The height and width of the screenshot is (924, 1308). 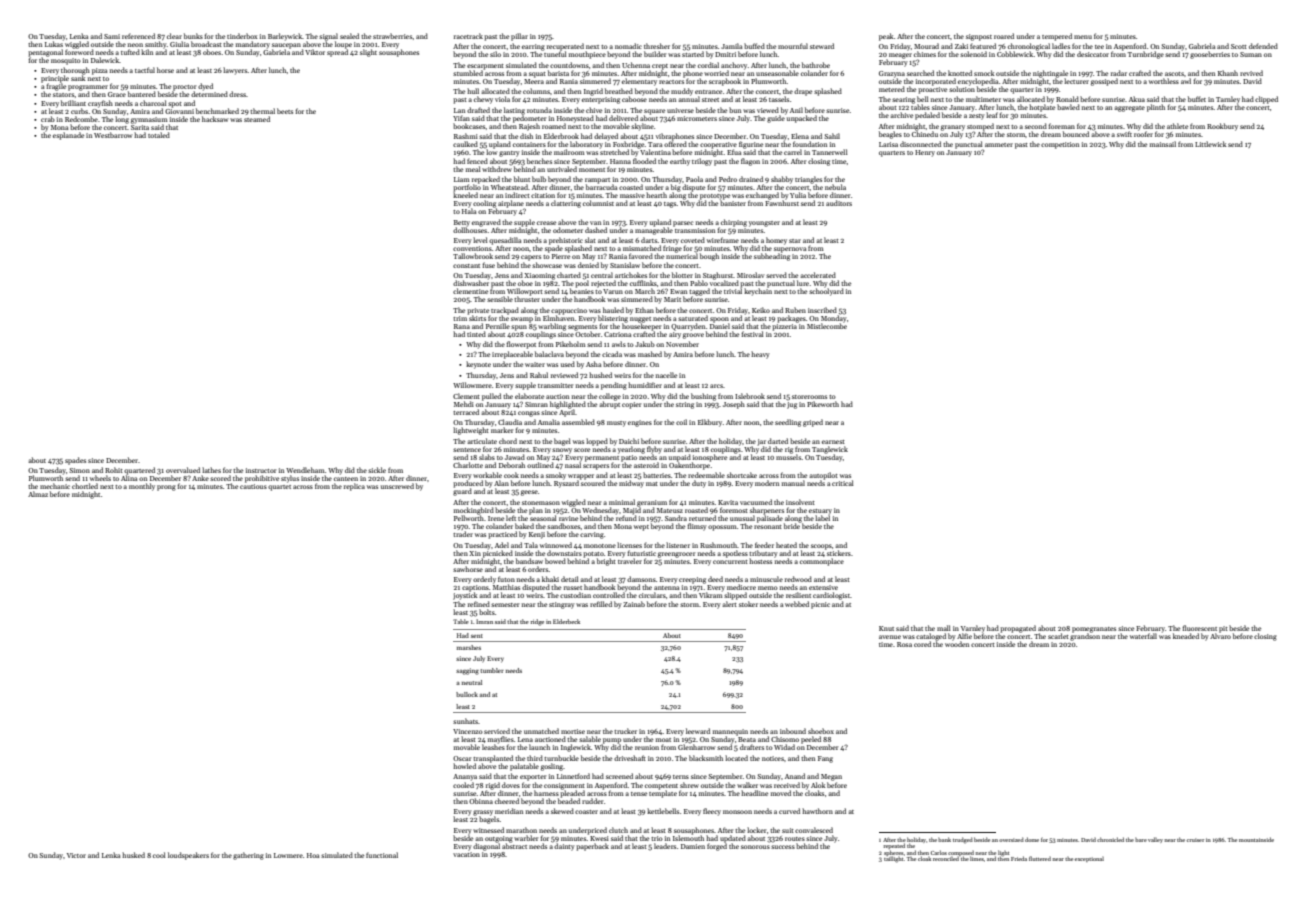 What do you see at coordinates (1085, 637) in the screenshot?
I see `grandson` at bounding box center [1085, 637].
